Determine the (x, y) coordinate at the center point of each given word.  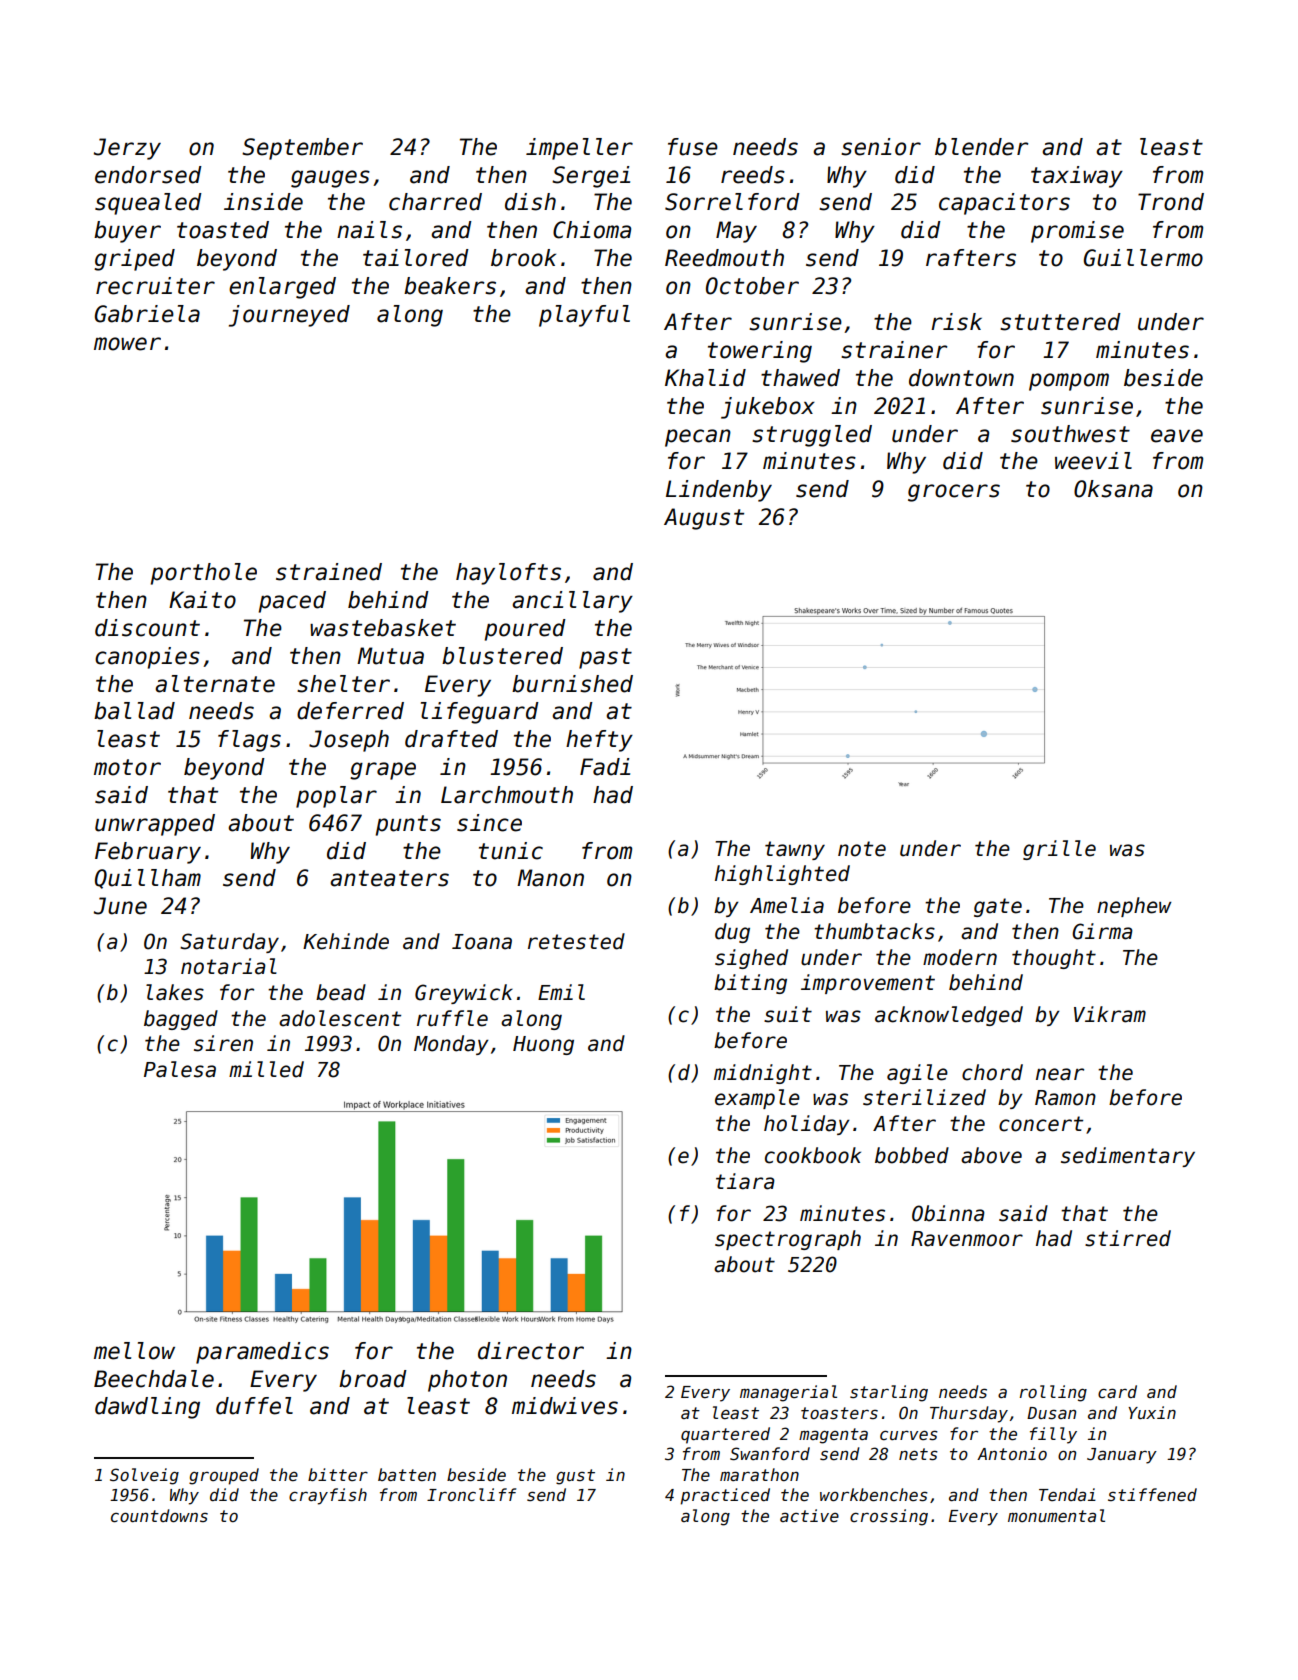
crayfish (328, 1496)
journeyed (289, 316)
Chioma (592, 230)
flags (249, 741)
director (531, 1351)
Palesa (180, 1069)
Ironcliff (471, 1494)
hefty (599, 741)
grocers (954, 493)
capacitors (1004, 204)
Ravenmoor (967, 1239)
